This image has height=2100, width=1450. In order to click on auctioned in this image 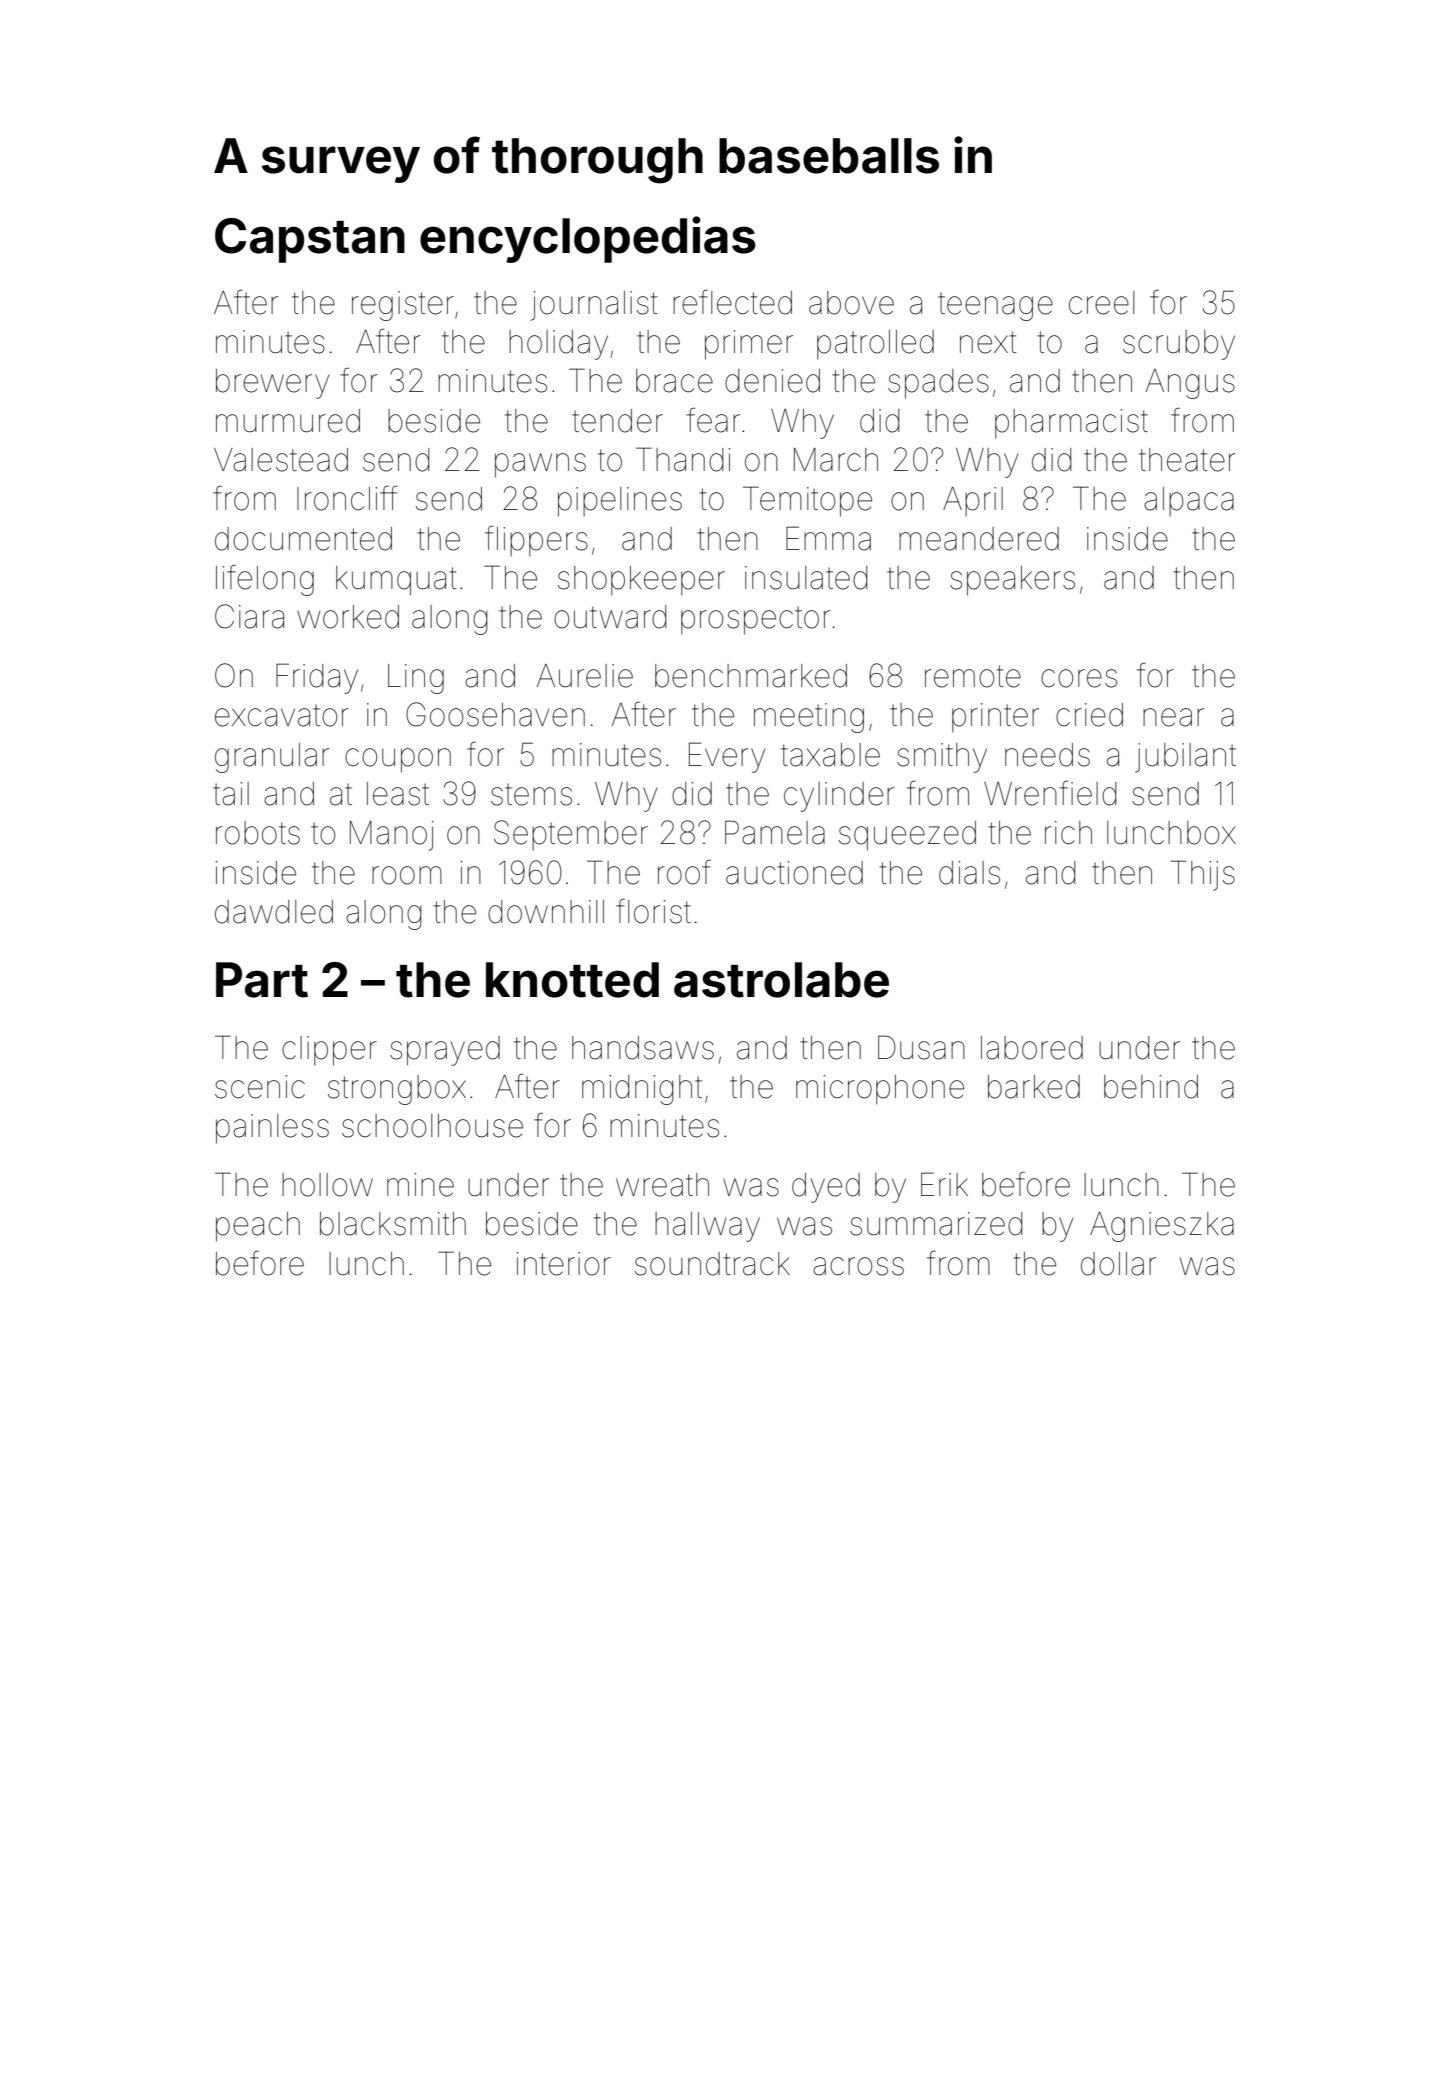, I will do `click(794, 873)`.
